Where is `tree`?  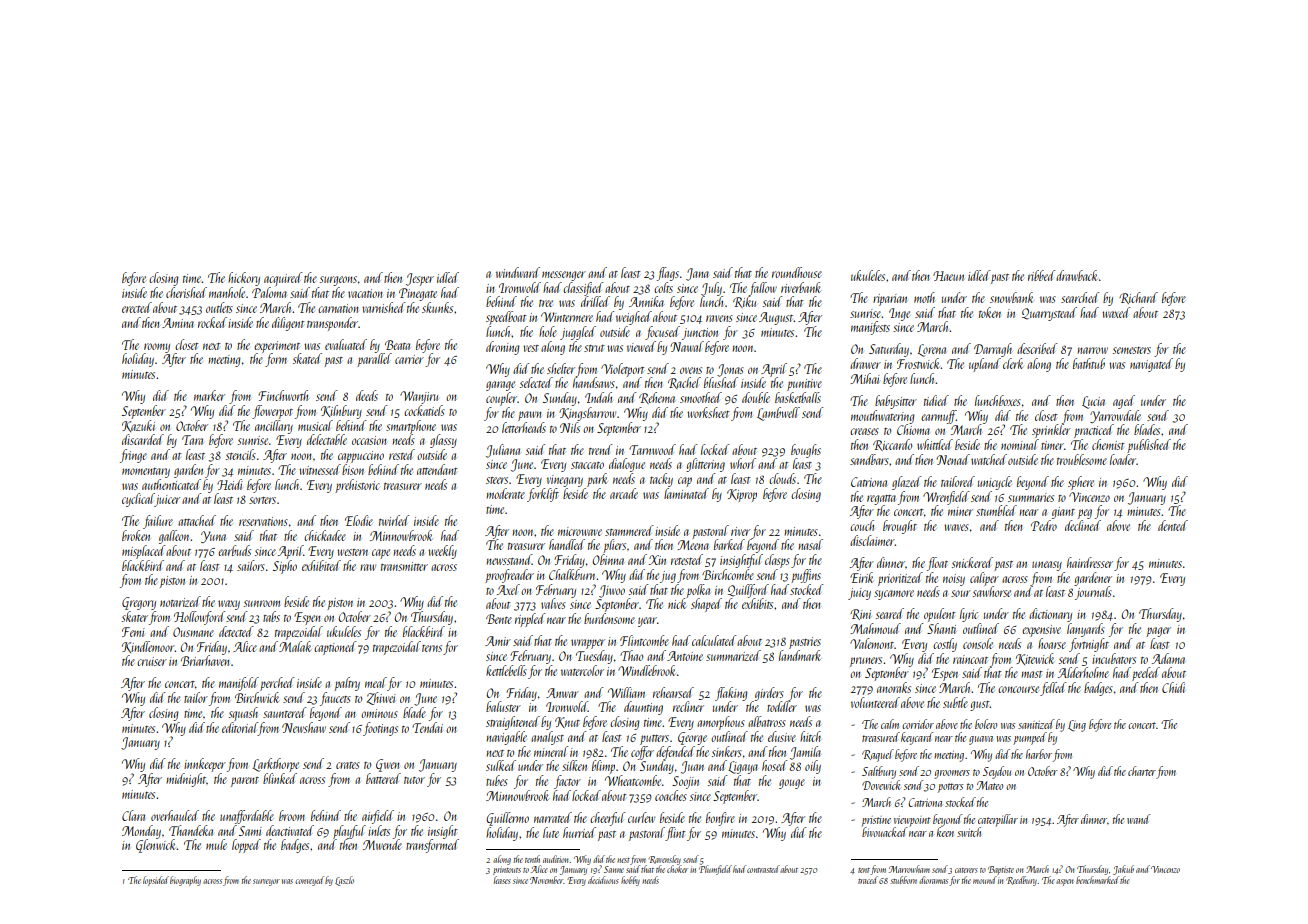 tree is located at coordinates (546, 303).
